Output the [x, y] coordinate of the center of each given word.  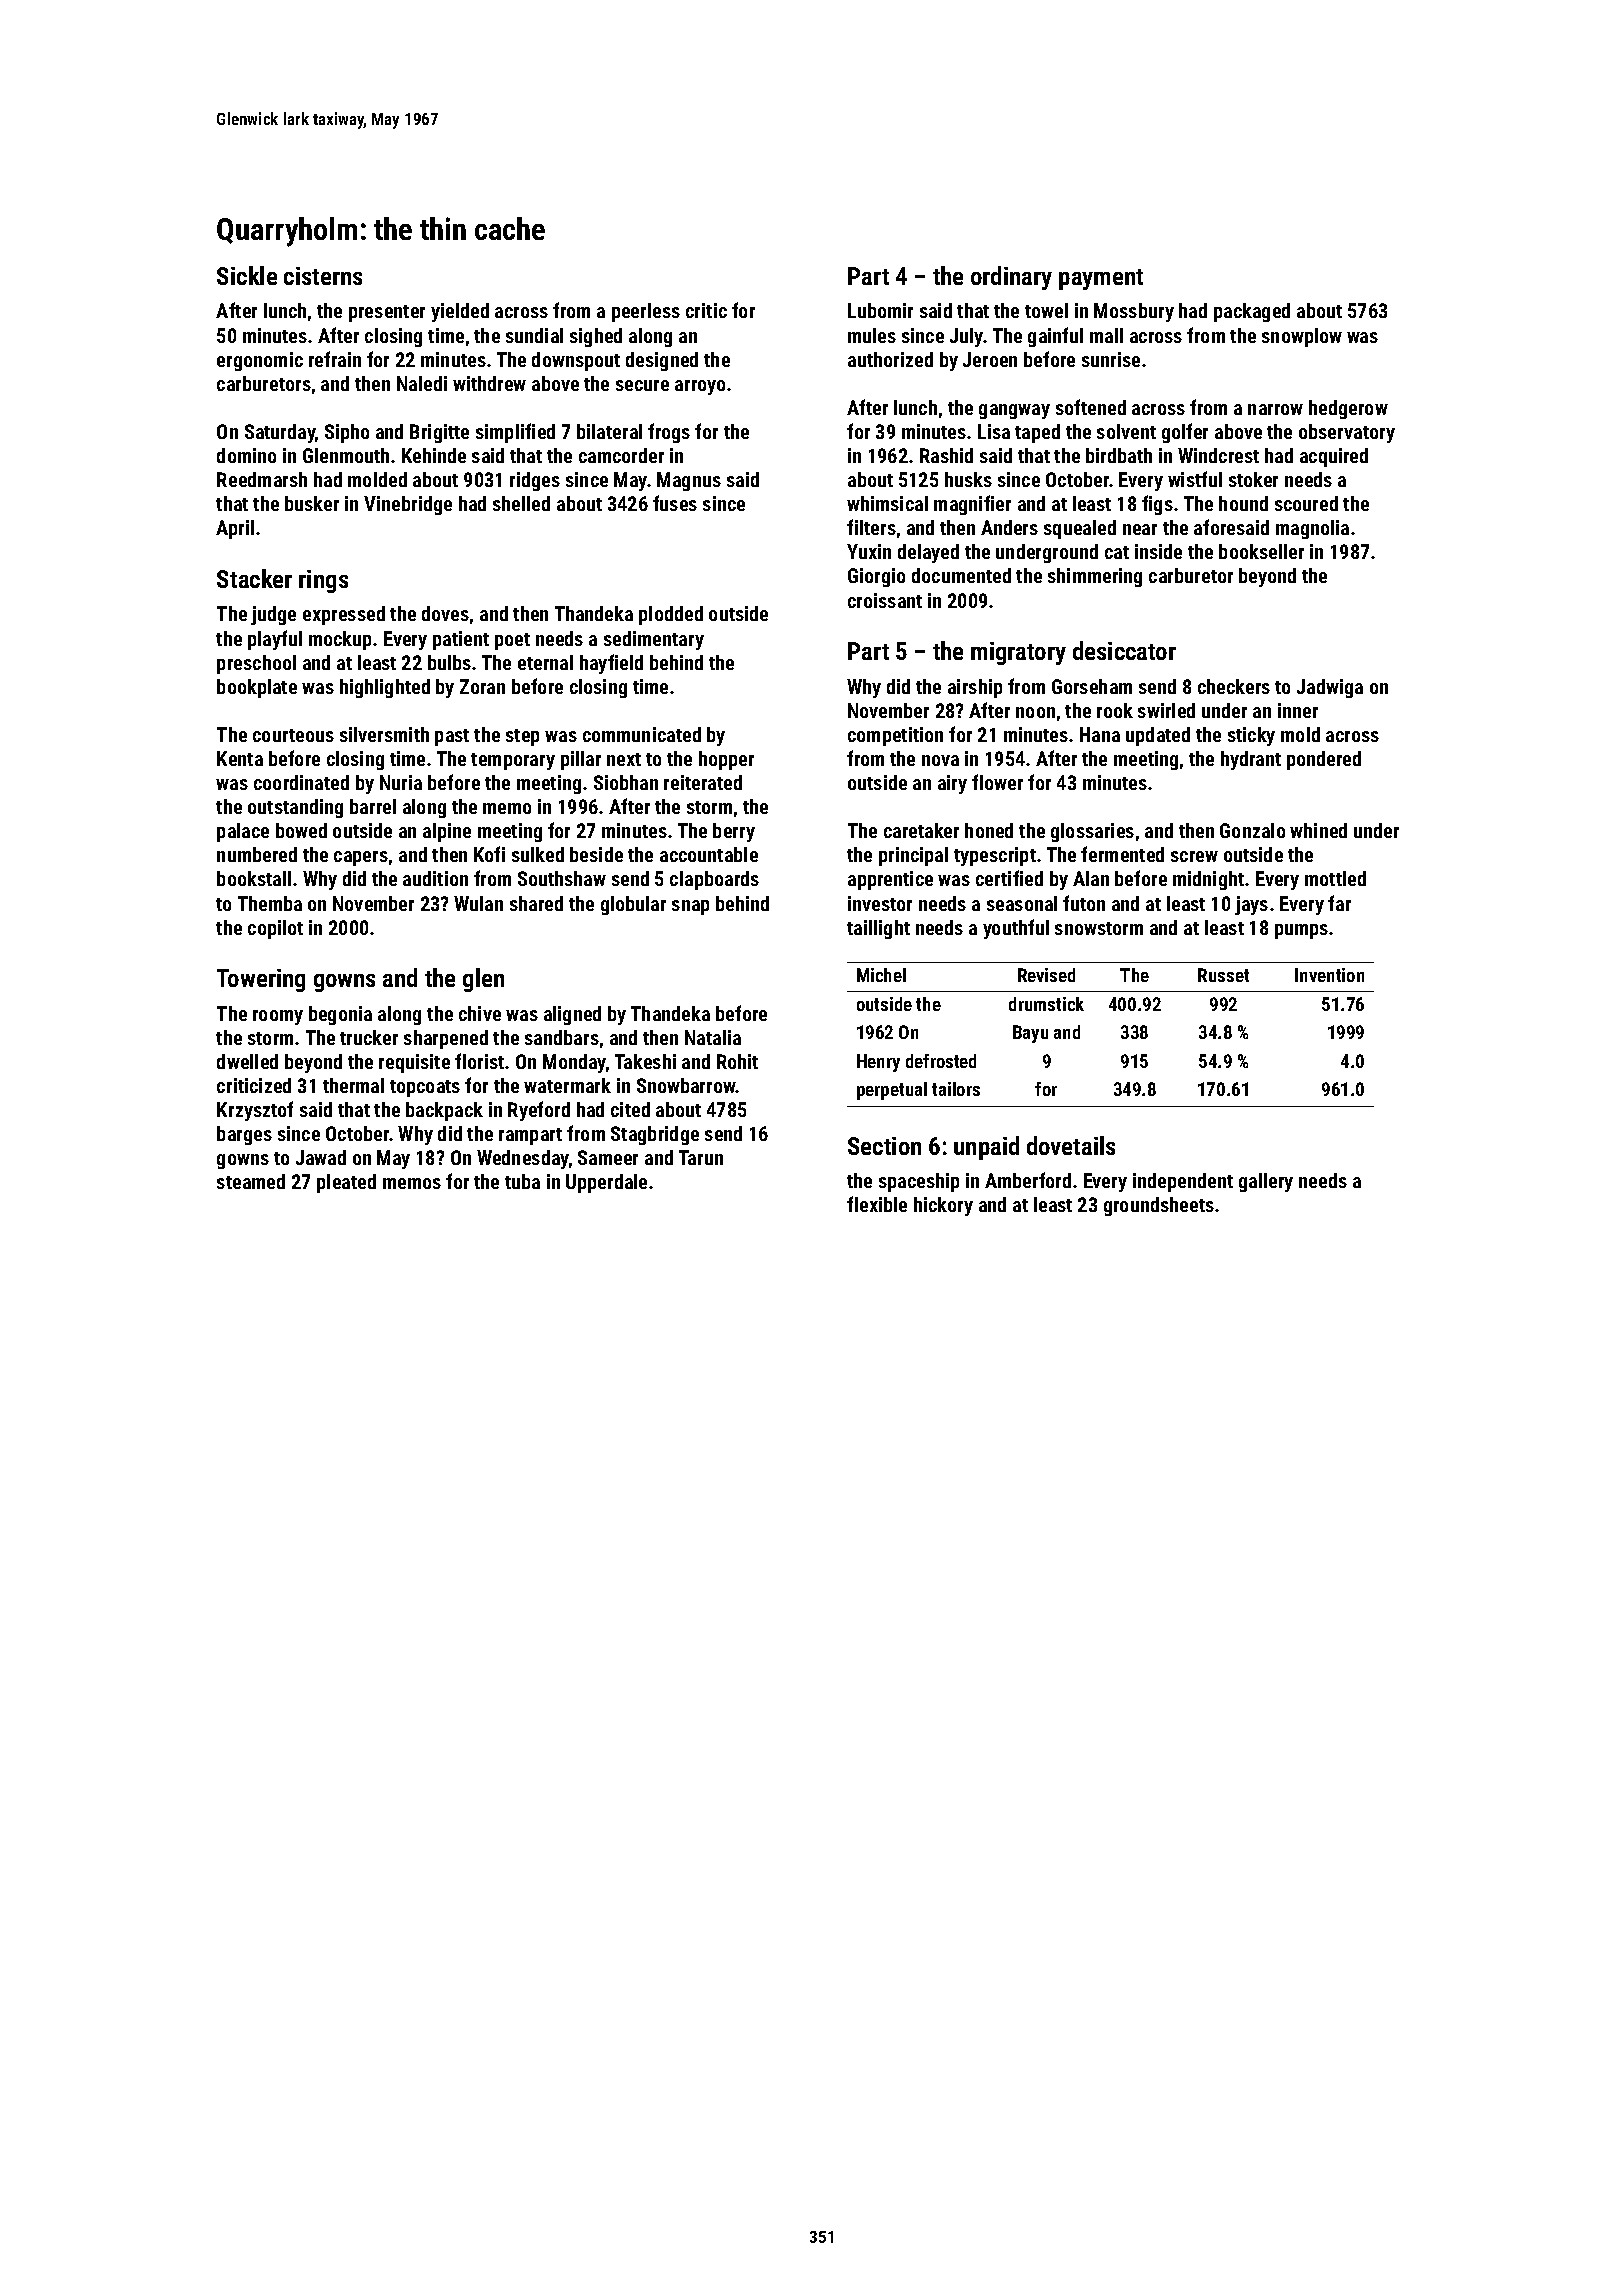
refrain [335, 359]
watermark [567, 1085]
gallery [1266, 1182]
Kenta [240, 758]
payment [1101, 279]
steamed [251, 1181]
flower [997, 782]
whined [1318, 830]
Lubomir [880, 310]
